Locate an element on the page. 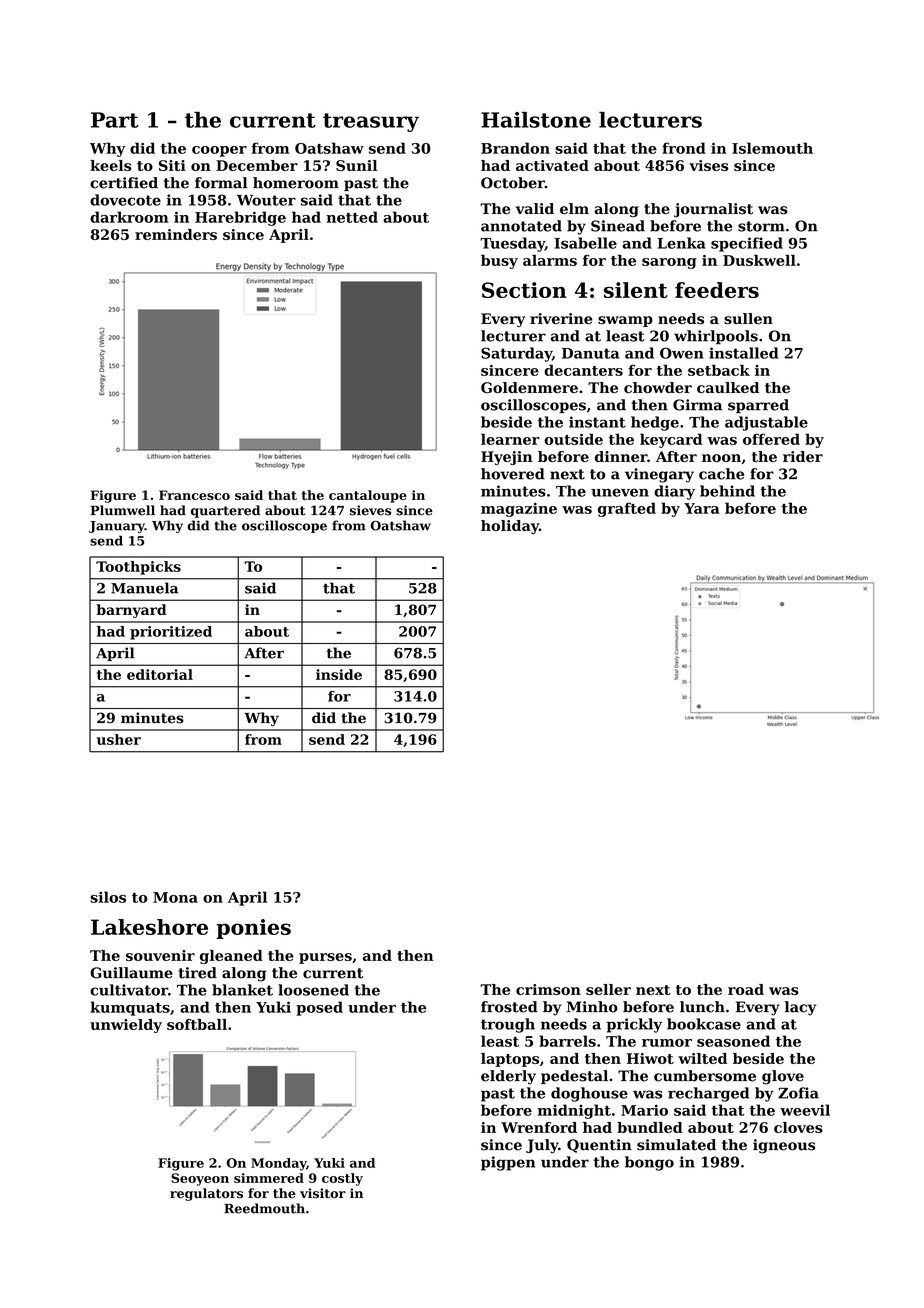 The image size is (924, 1308). purses is located at coordinates (325, 958).
